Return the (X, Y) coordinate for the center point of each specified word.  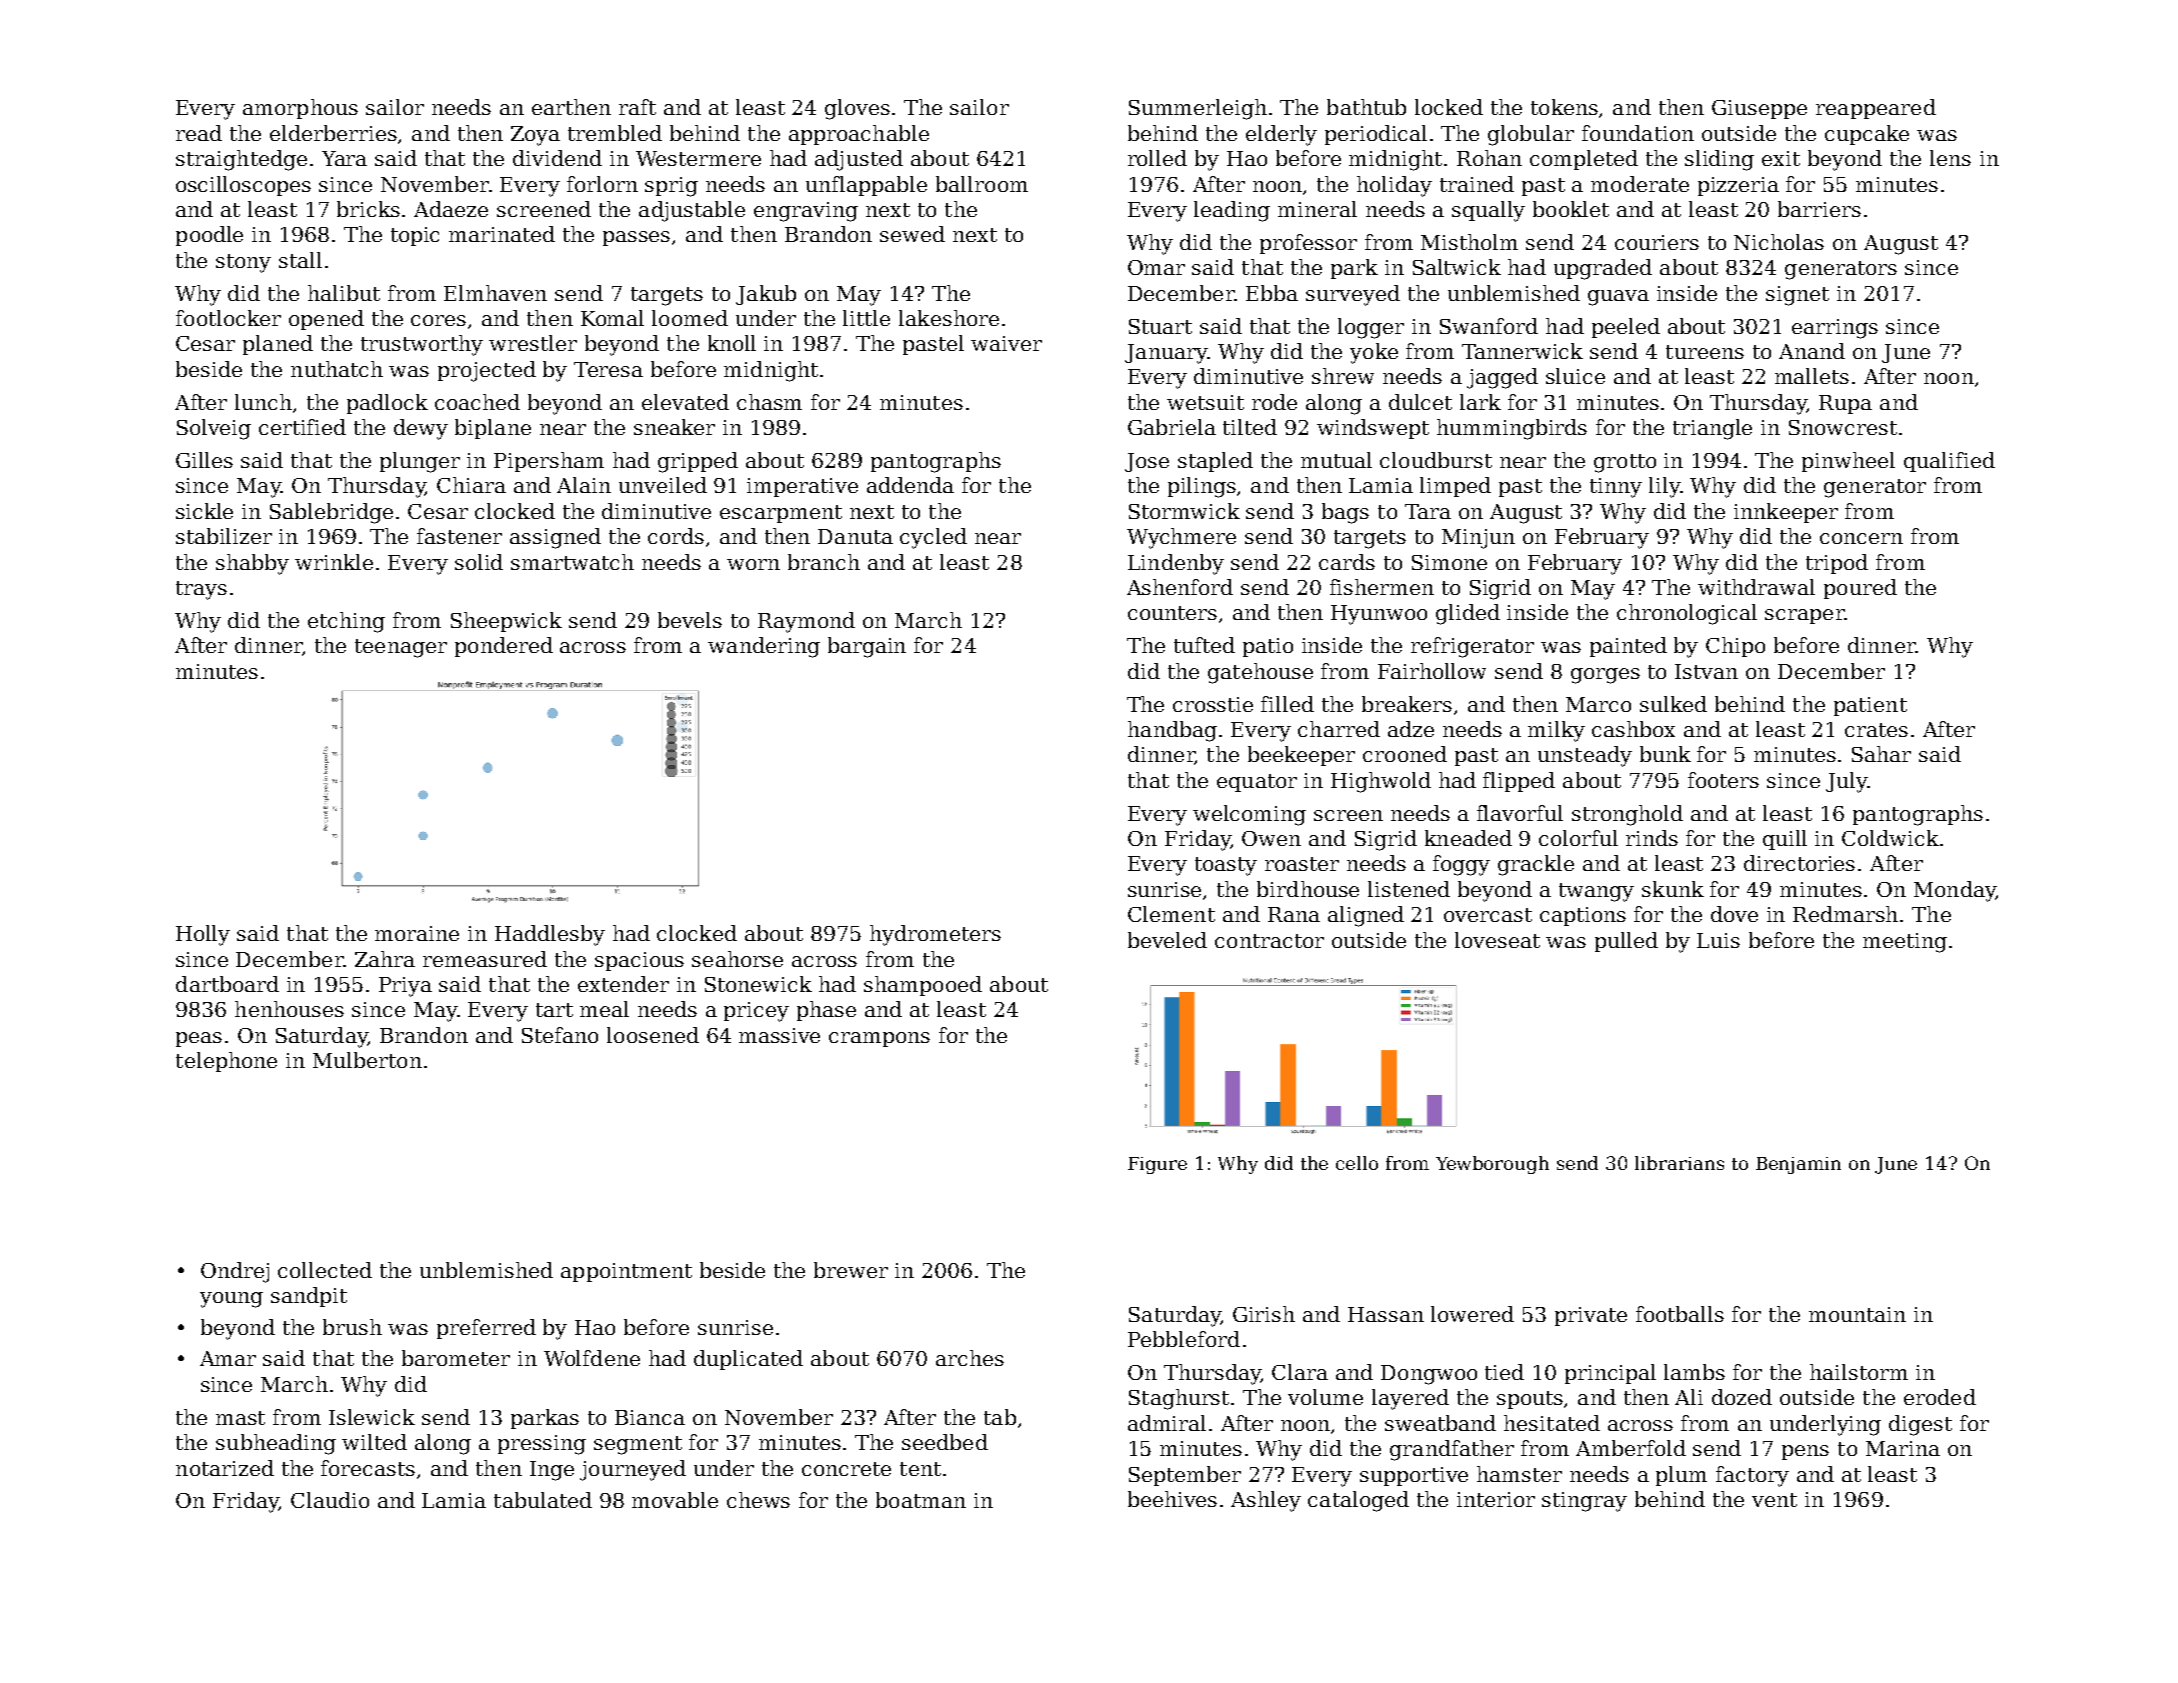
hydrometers (935, 935)
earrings (1835, 329)
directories (1799, 863)
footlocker (228, 318)
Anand (1812, 351)
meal (604, 1009)
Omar (1156, 267)
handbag (1172, 731)
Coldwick (1890, 838)
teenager (401, 648)
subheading (276, 1444)
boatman (921, 1500)
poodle (209, 236)
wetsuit (1205, 402)
